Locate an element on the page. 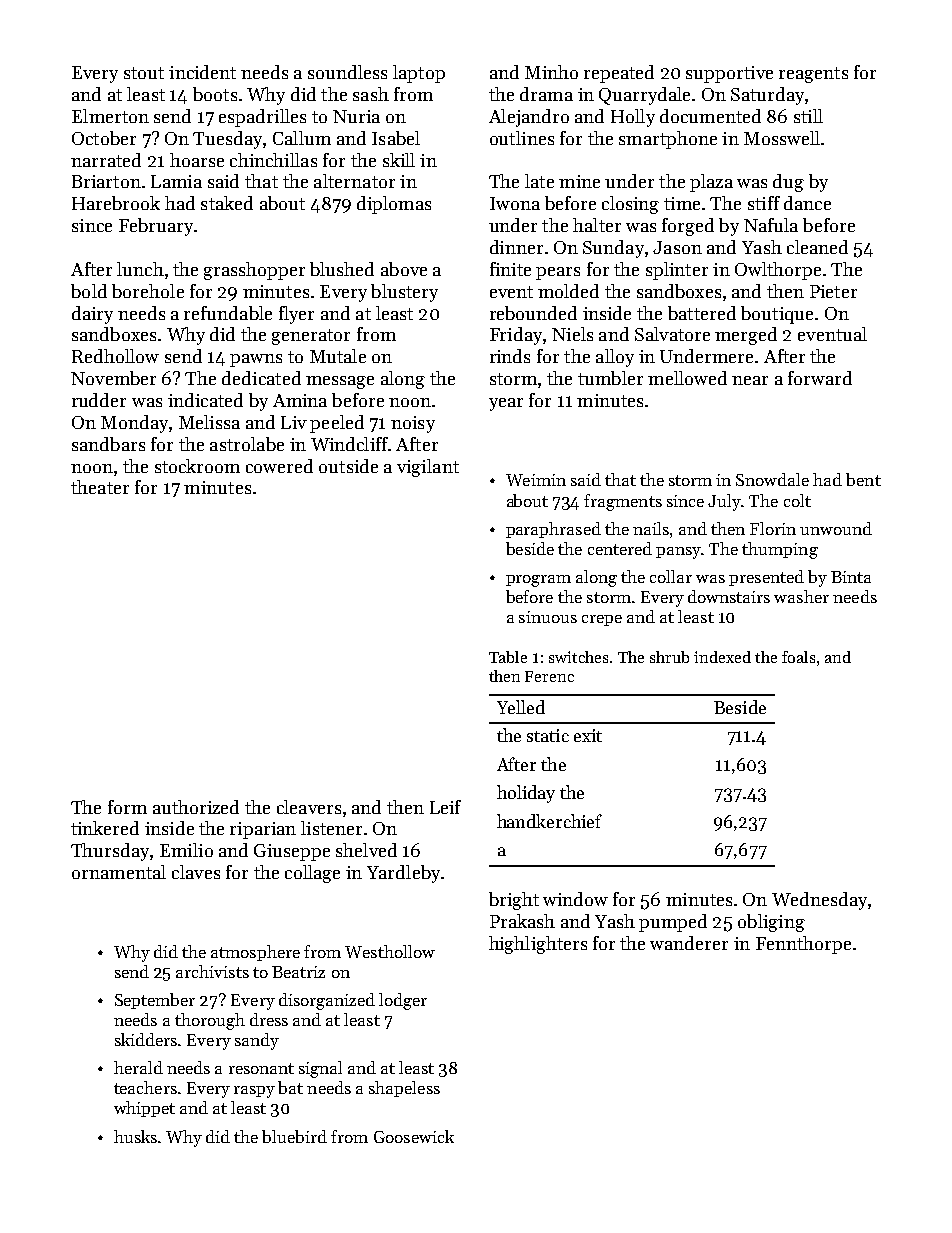 The height and width of the document is (1233, 952). highlighters is located at coordinates (538, 945).
